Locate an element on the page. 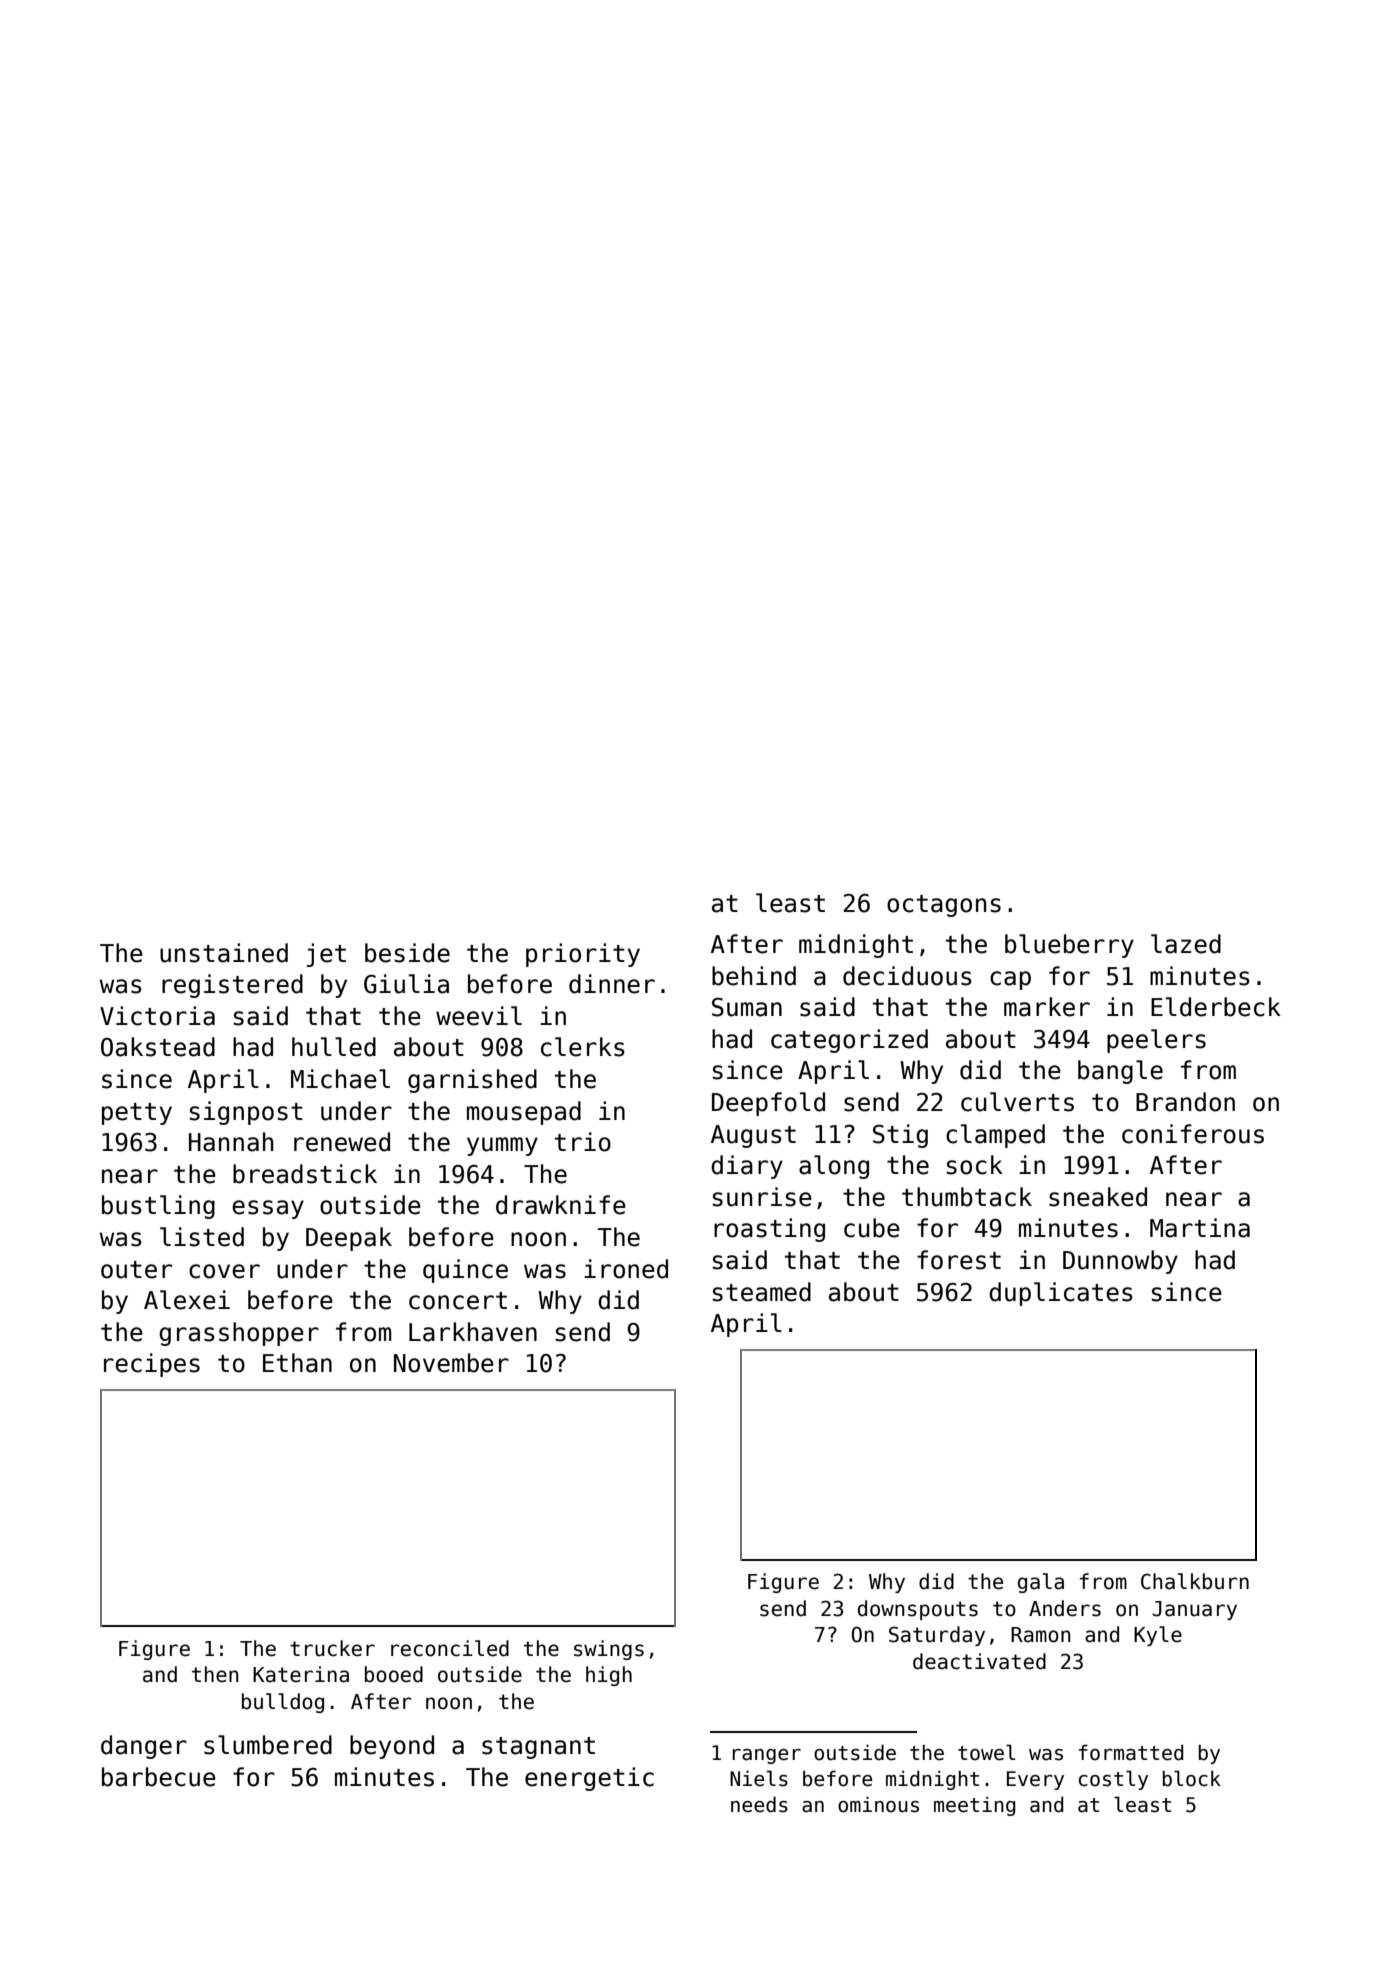  Giulia is located at coordinates (406, 984).
